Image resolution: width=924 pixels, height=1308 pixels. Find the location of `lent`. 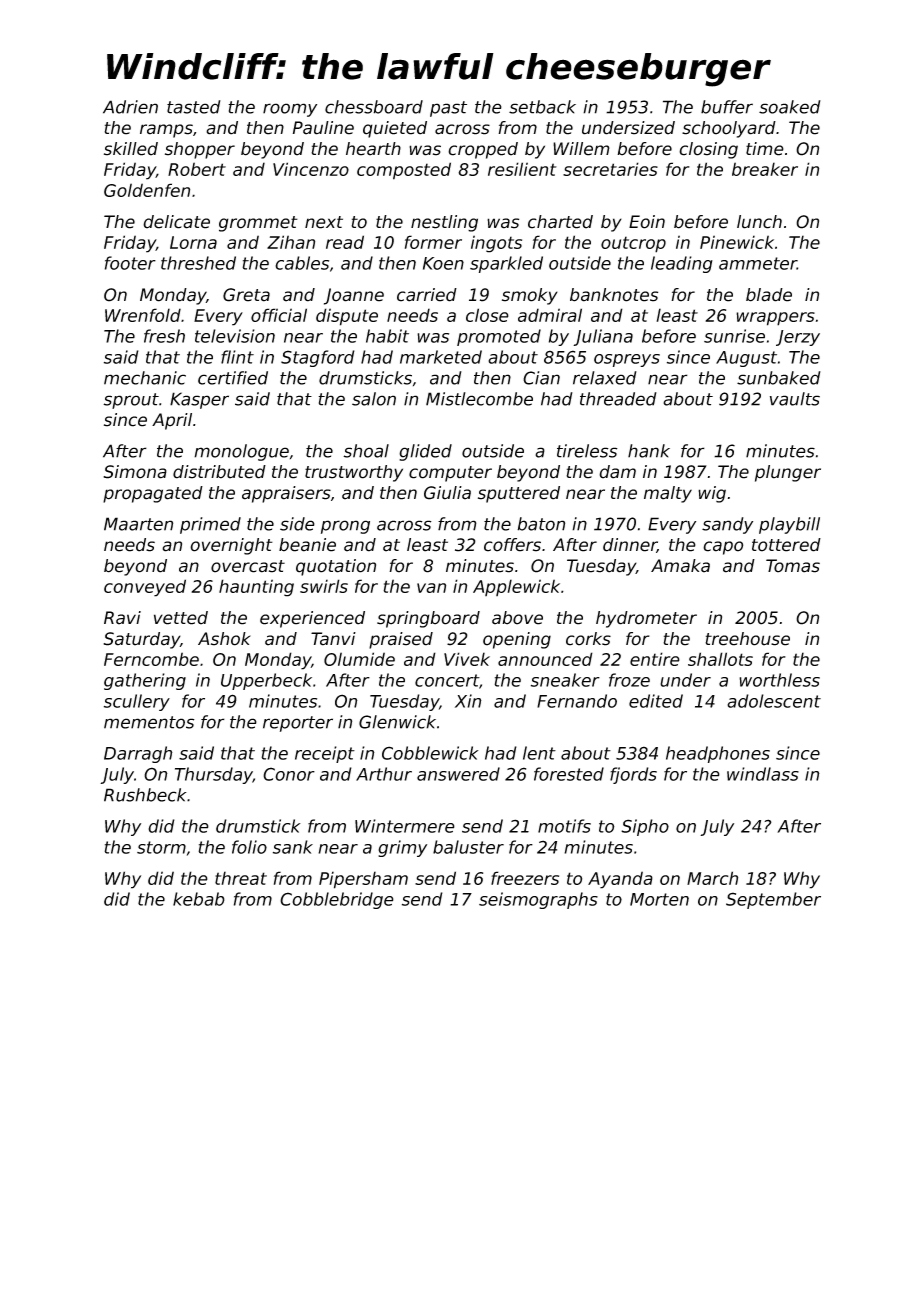

lent is located at coordinates (539, 753).
